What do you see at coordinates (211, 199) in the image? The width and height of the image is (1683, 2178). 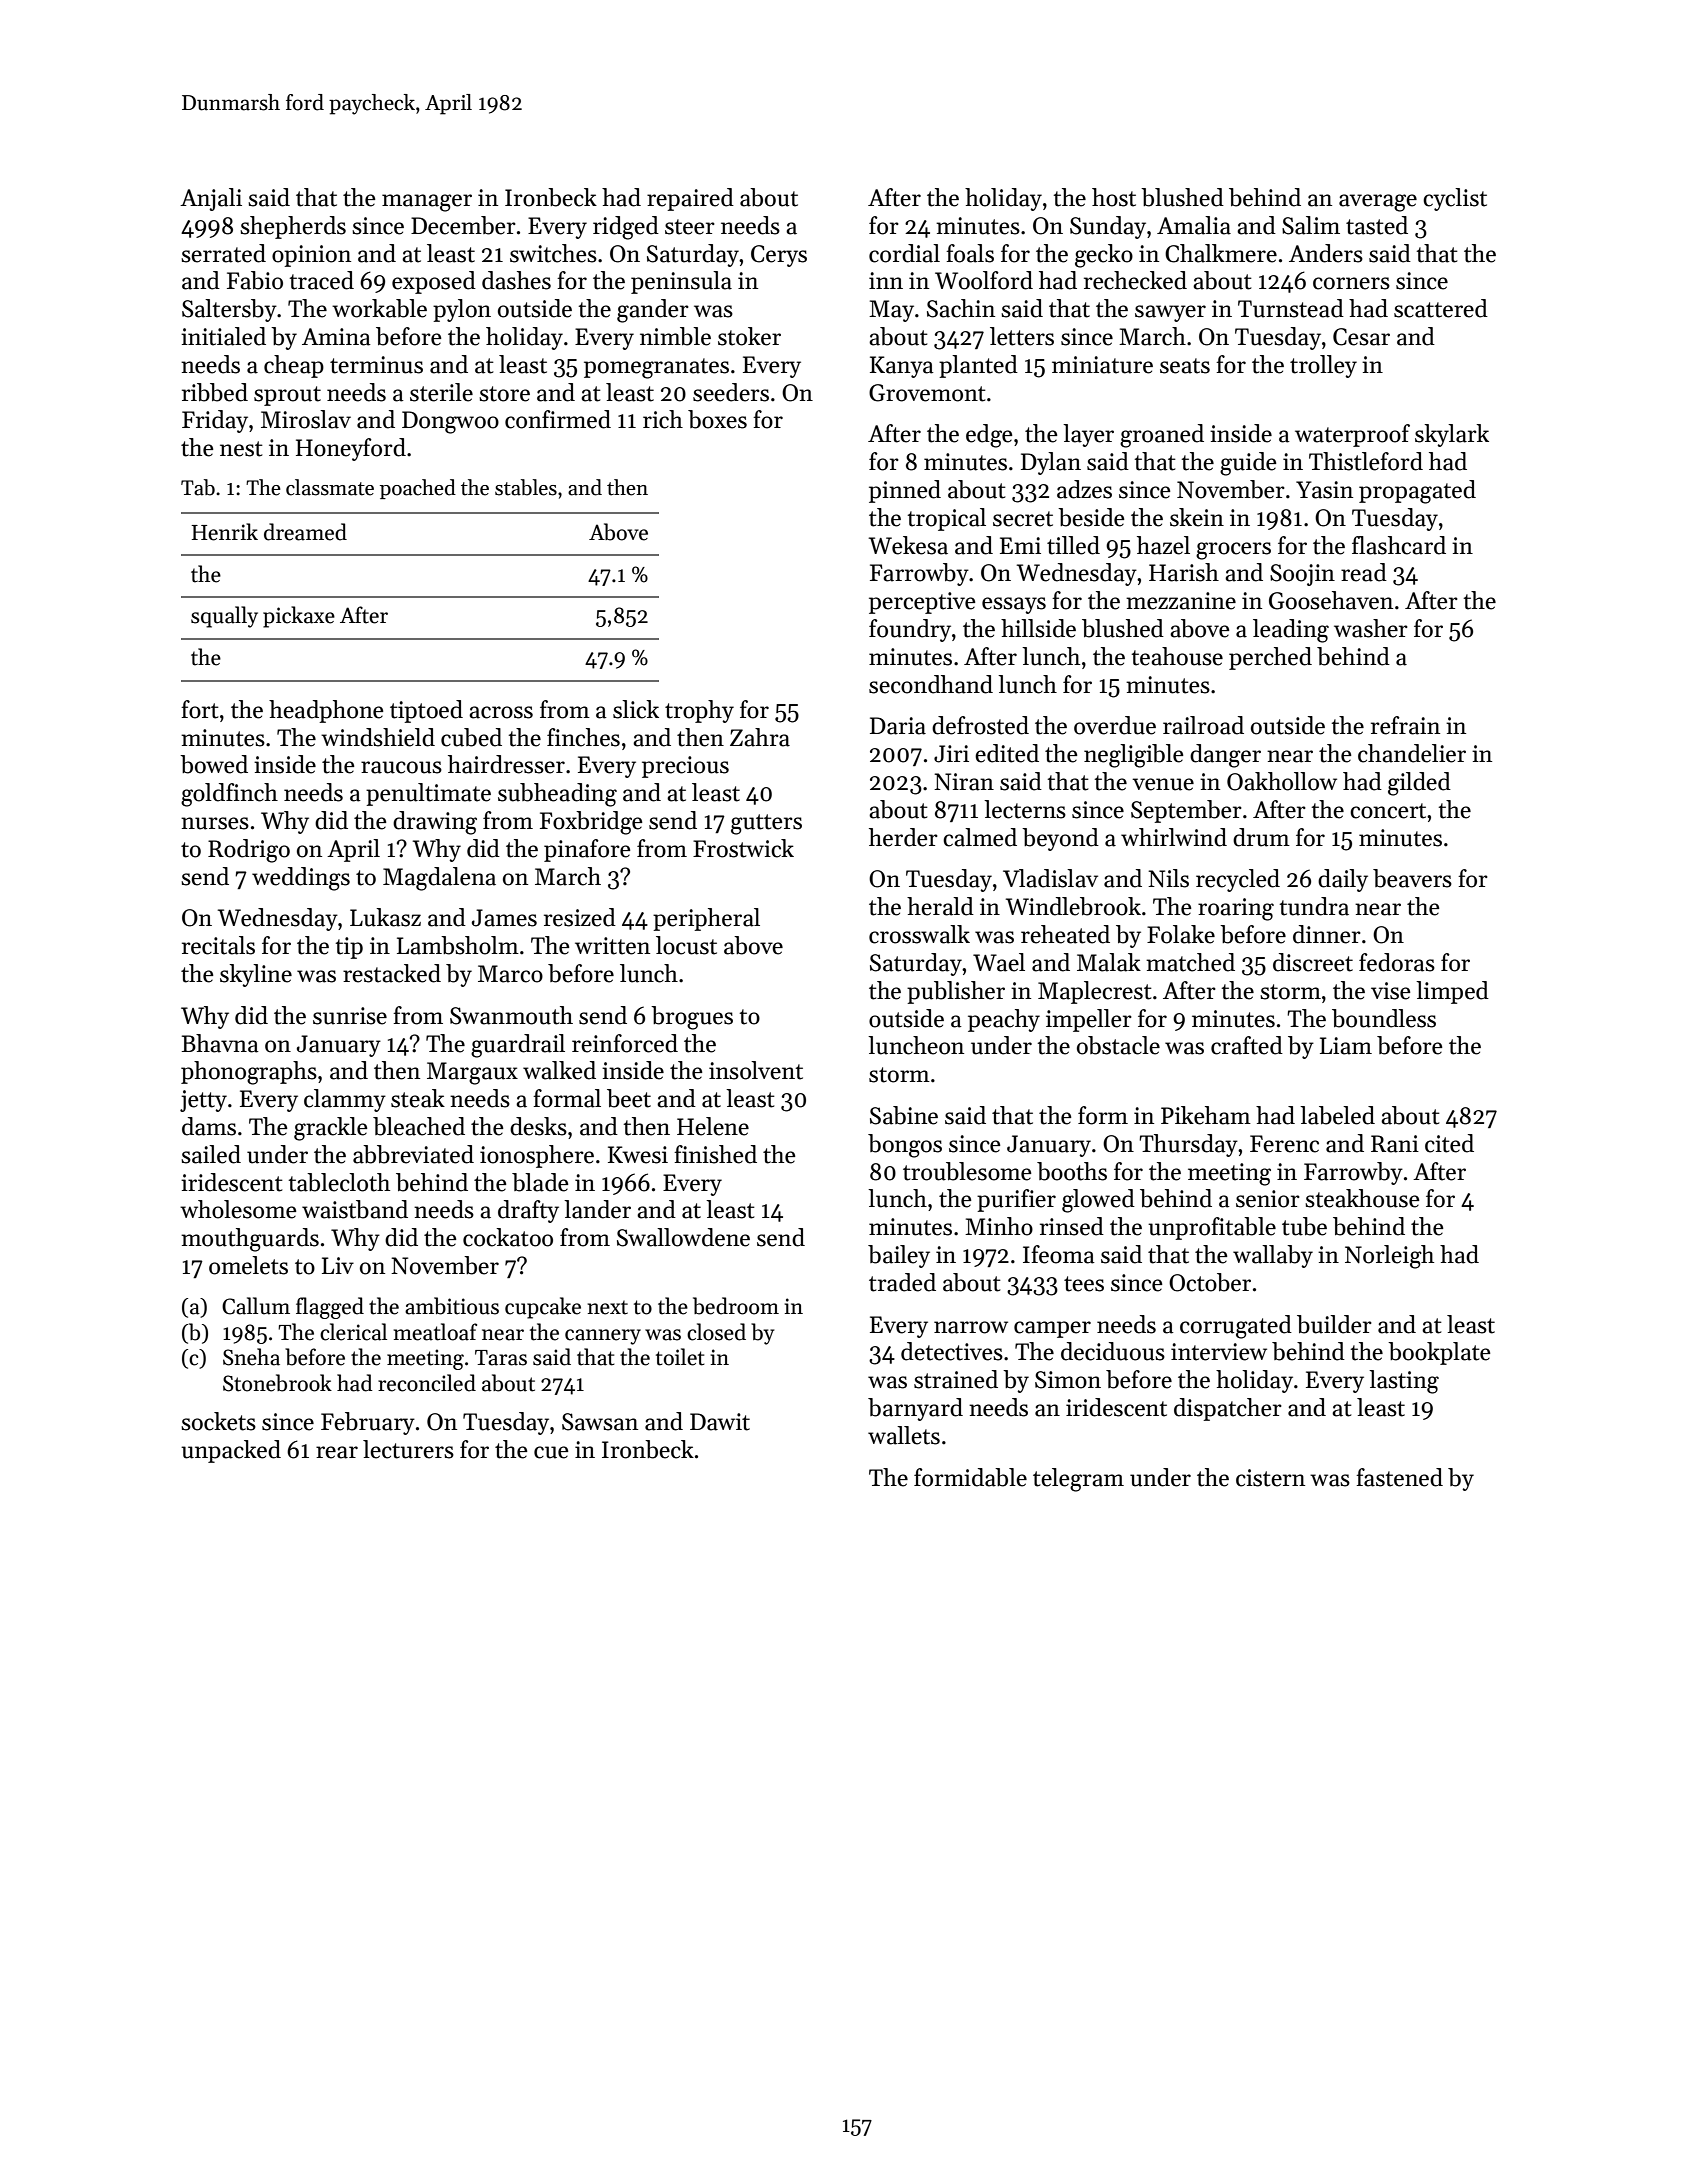 I see `Anjali` at bounding box center [211, 199].
